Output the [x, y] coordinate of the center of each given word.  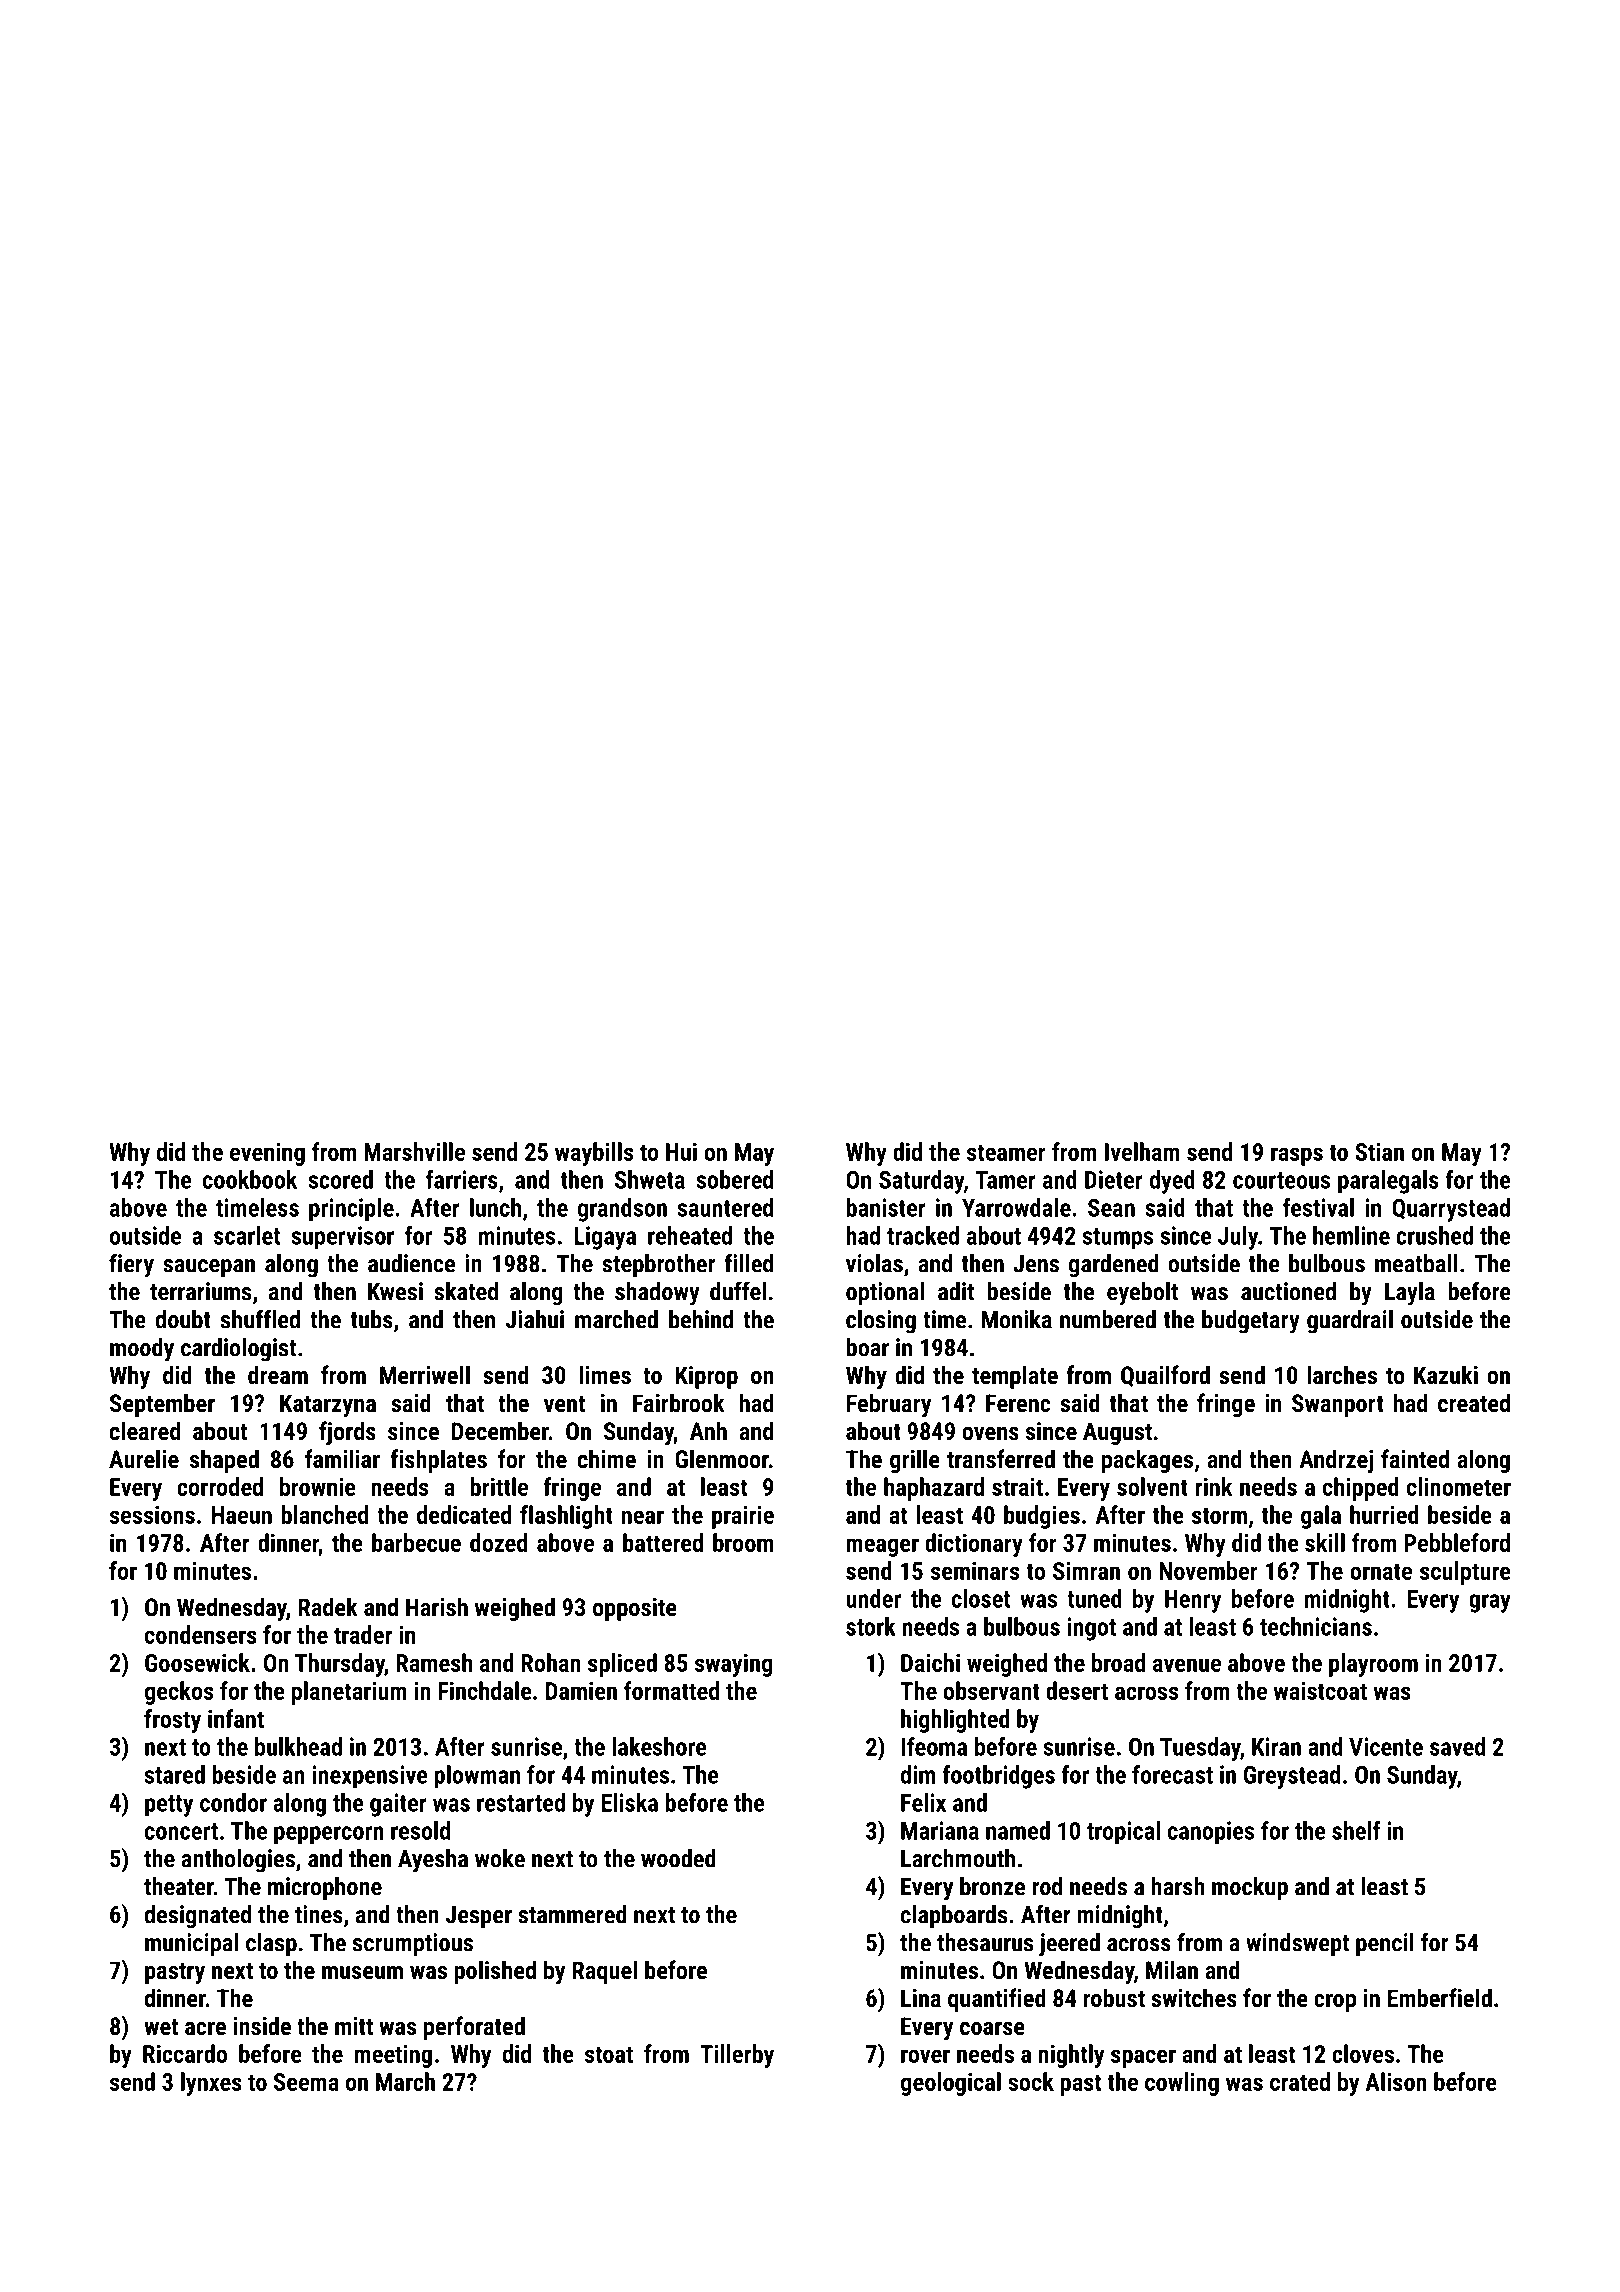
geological [951, 2084]
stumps [1118, 1239]
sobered [734, 1179]
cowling [1182, 2084]
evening [267, 1154]
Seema [306, 2082]
